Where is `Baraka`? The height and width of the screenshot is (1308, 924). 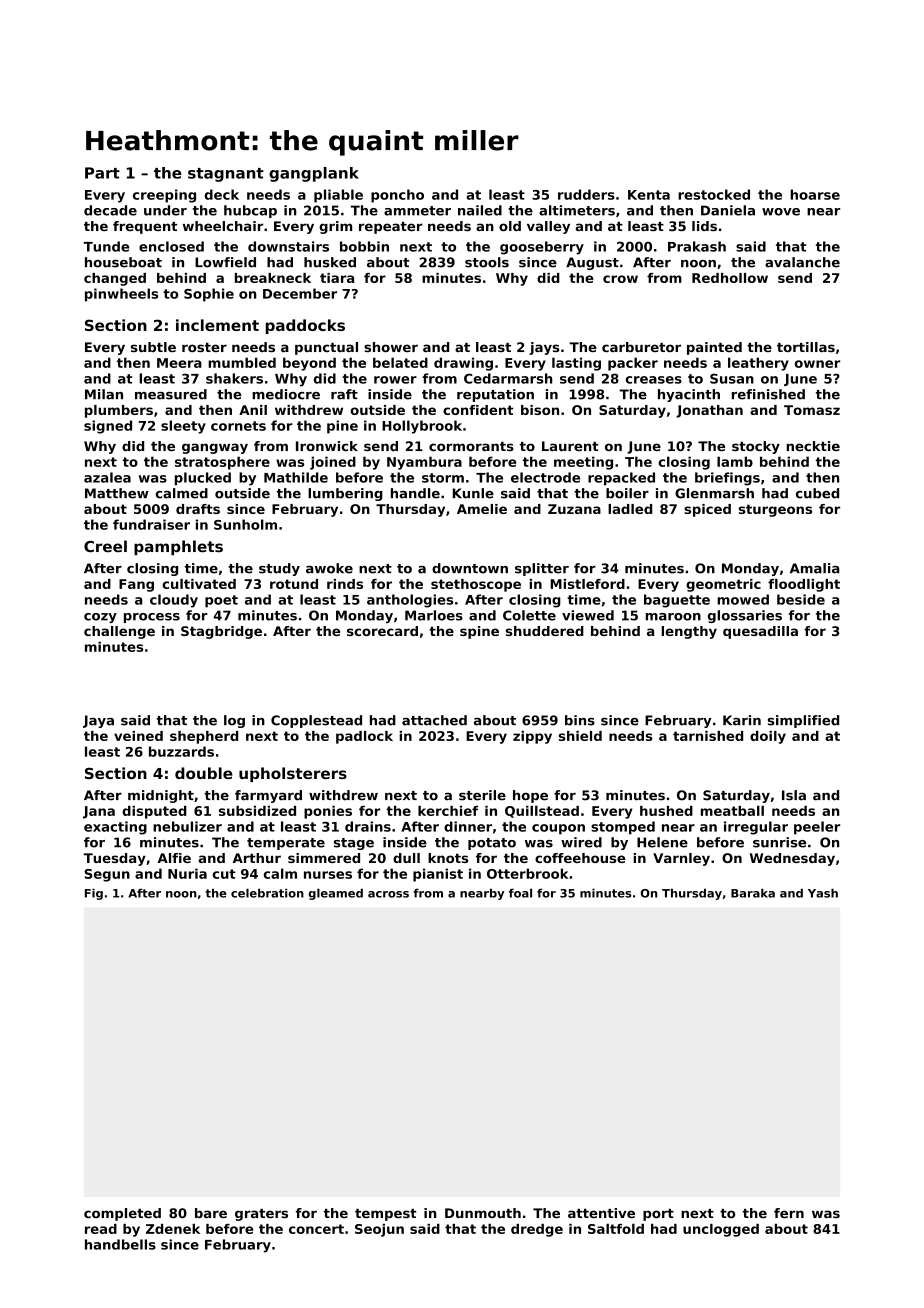
Baraka is located at coordinates (753, 893).
